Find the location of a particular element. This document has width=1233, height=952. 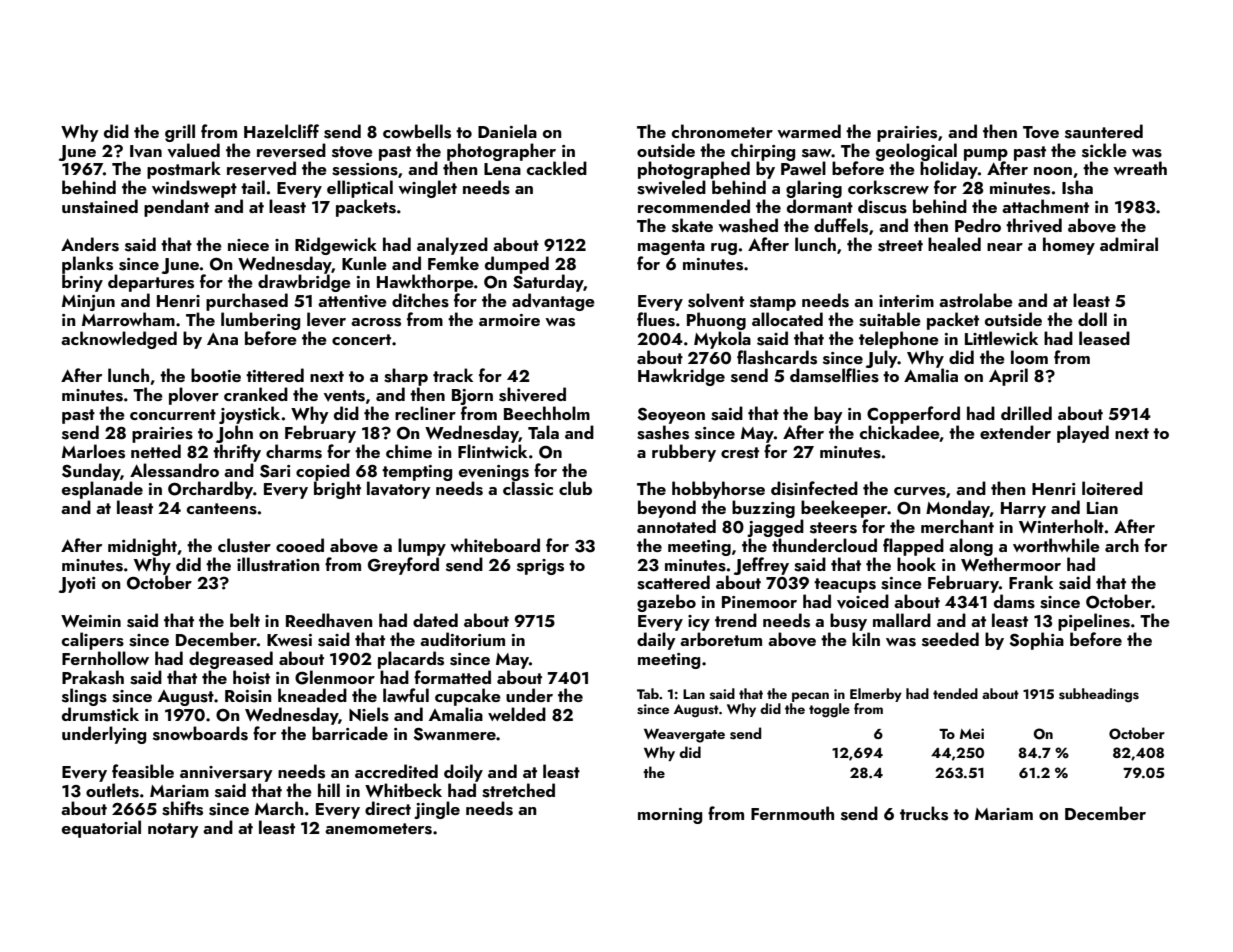

solvent is located at coordinates (716, 300).
